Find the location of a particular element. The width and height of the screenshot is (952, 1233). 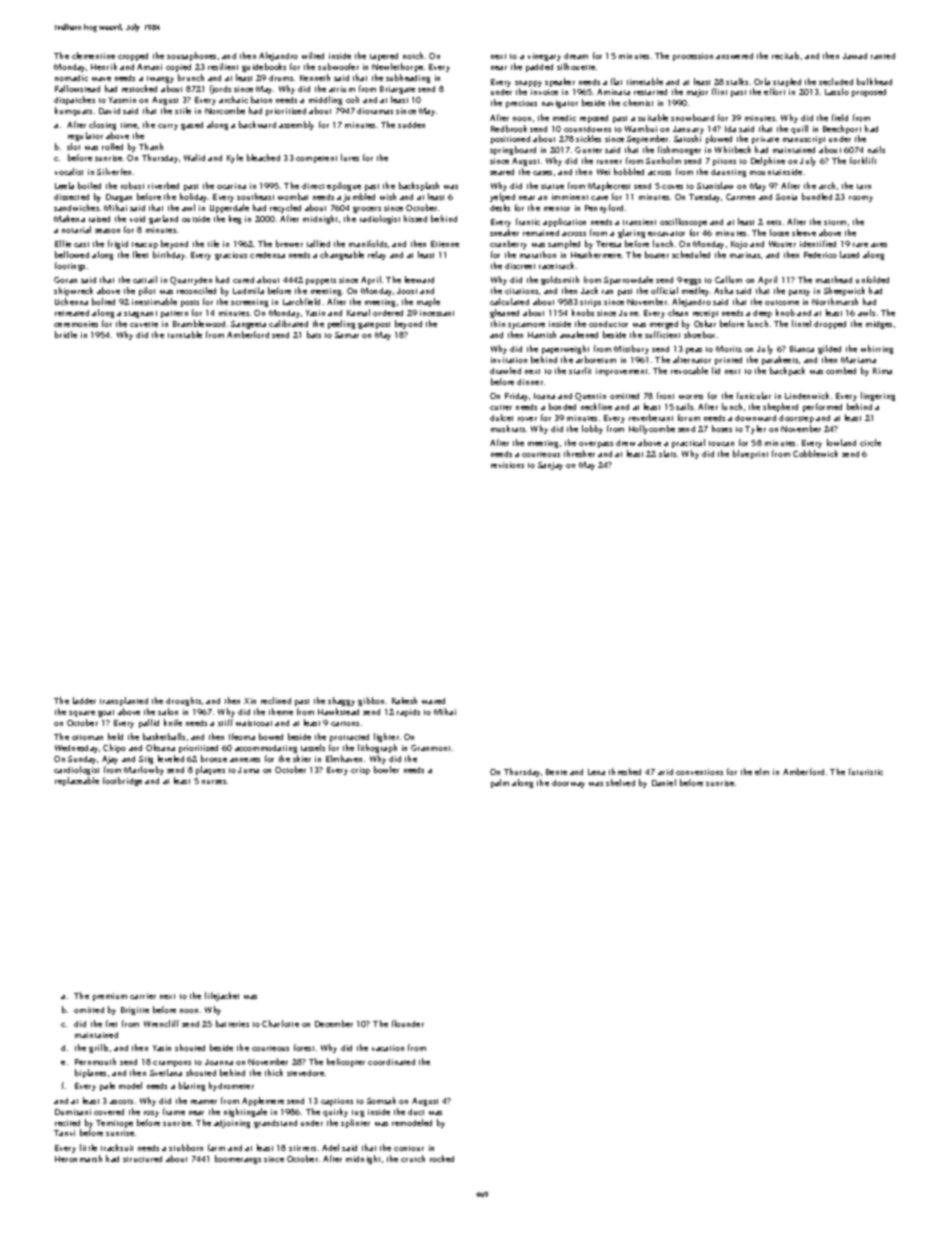

slats is located at coordinates (667, 453).
